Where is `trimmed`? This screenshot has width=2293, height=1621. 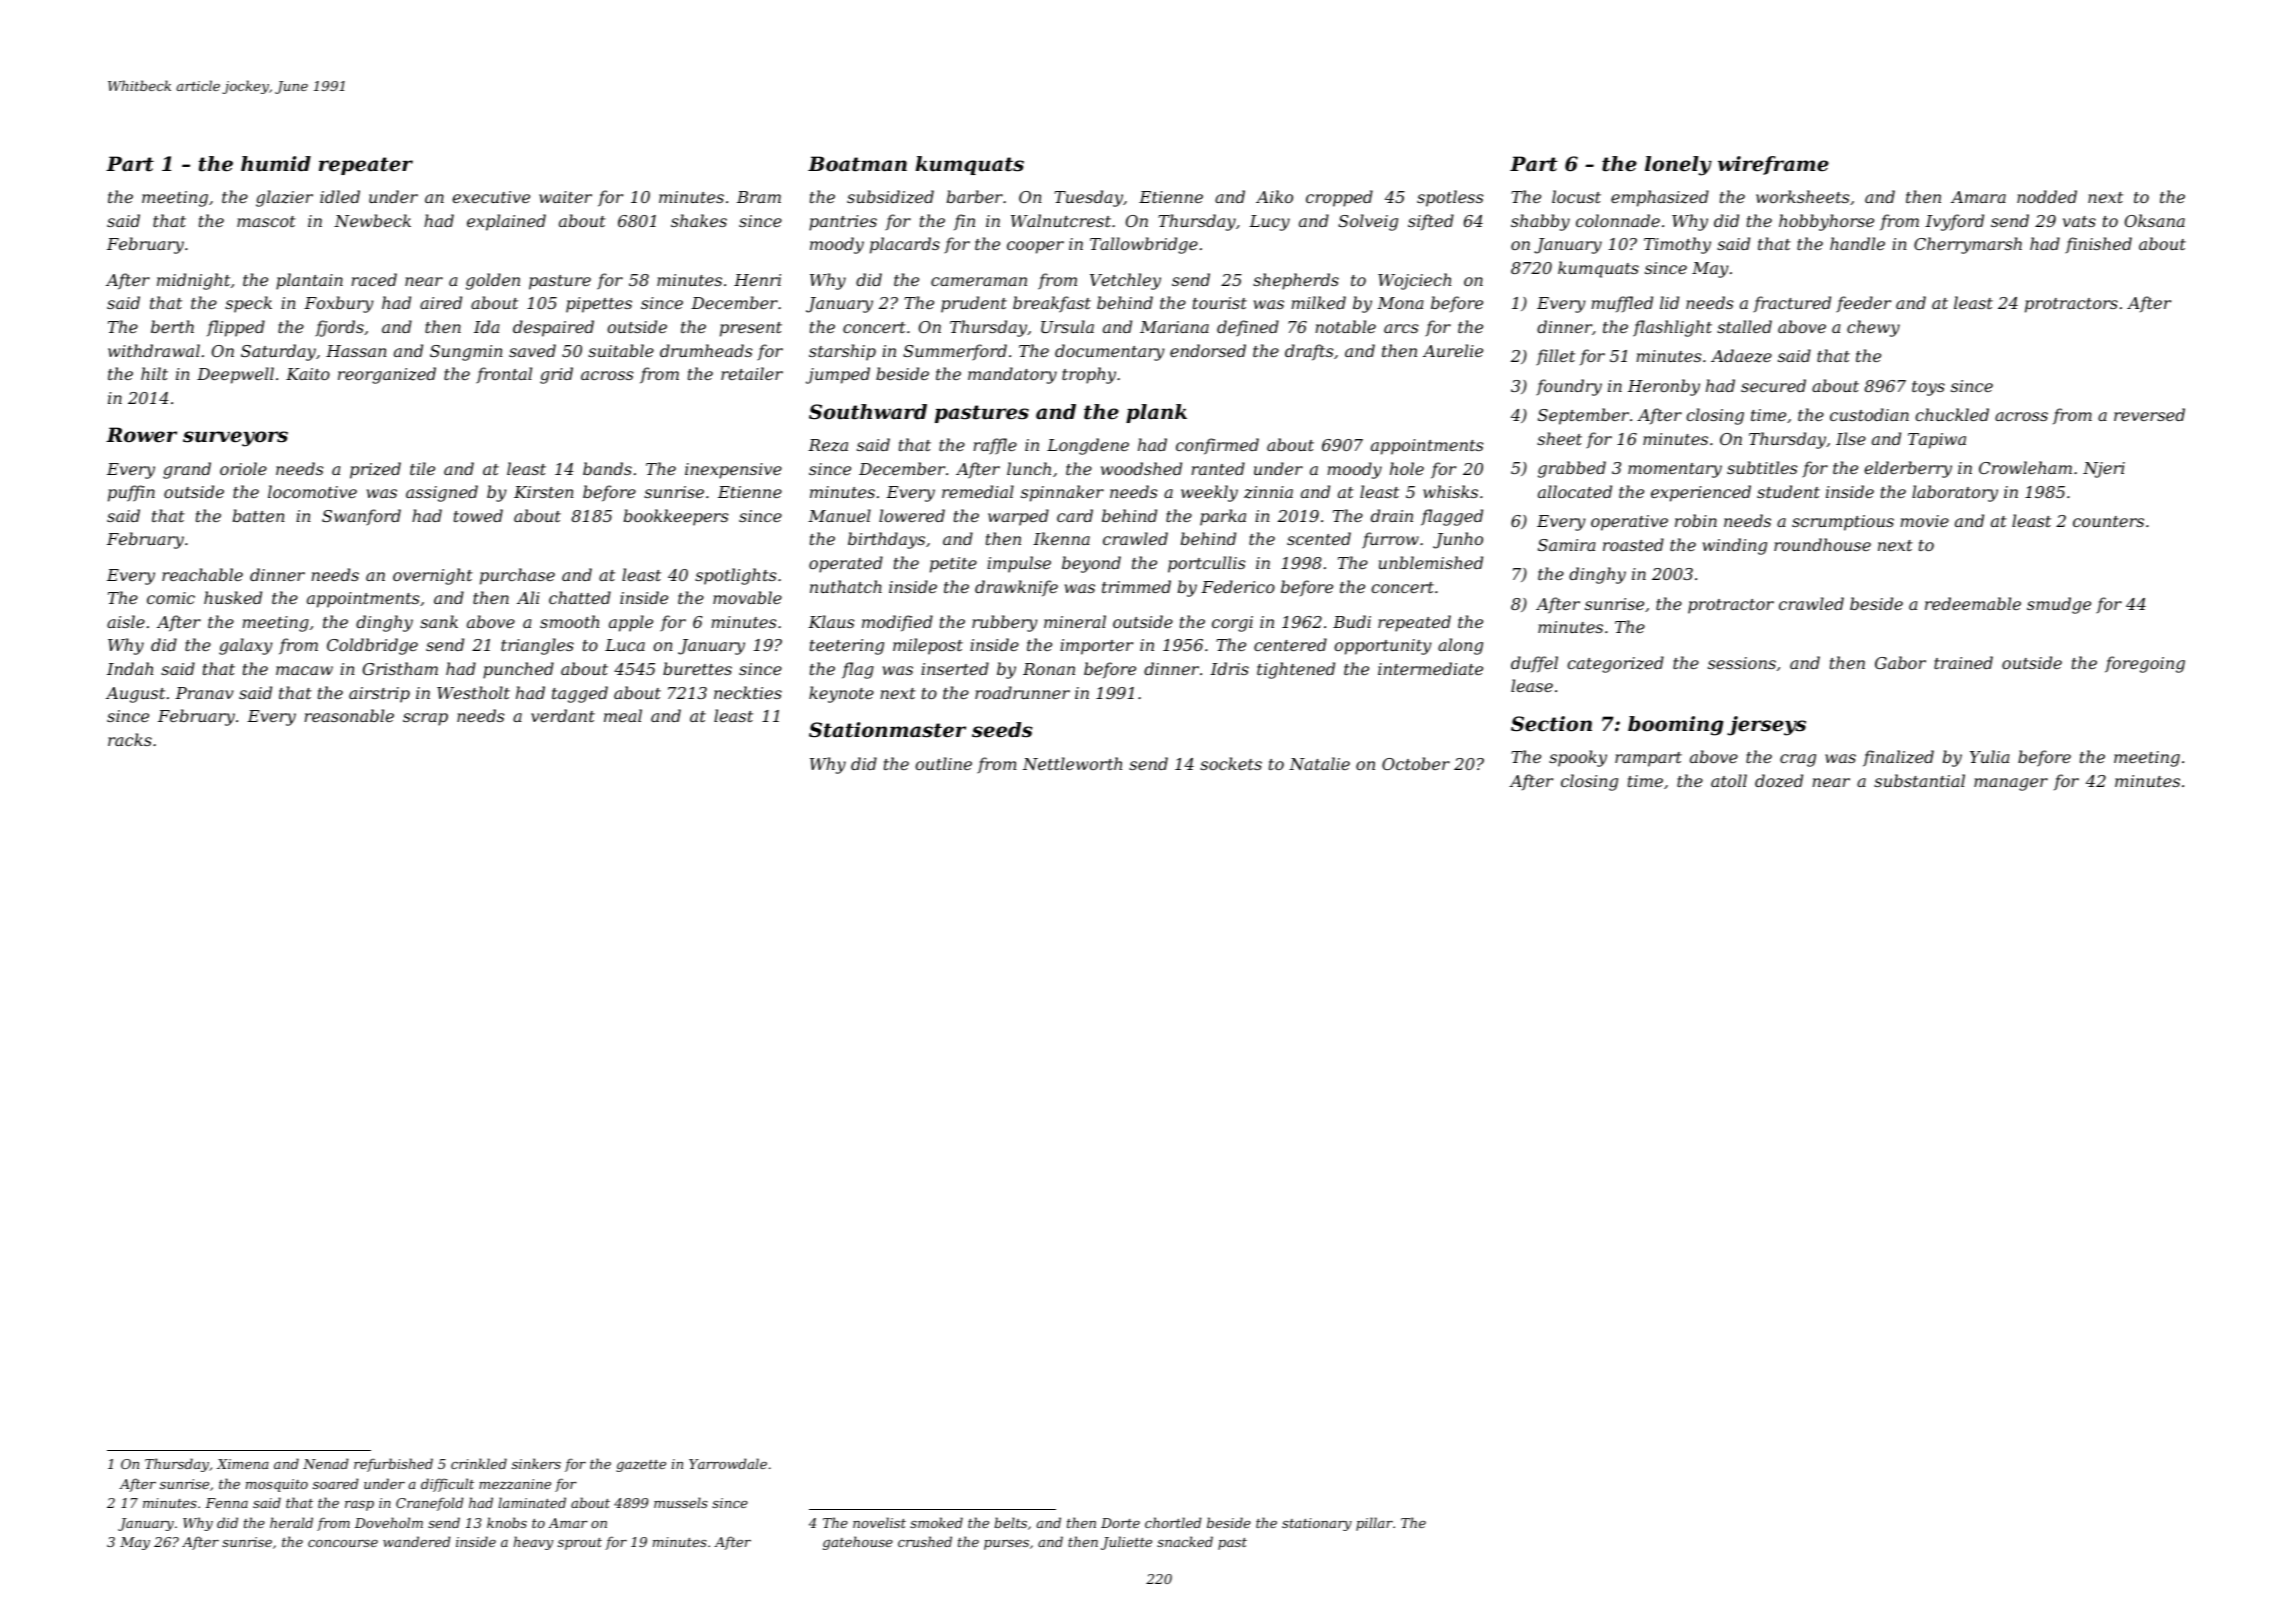 trimmed is located at coordinates (1136, 586).
